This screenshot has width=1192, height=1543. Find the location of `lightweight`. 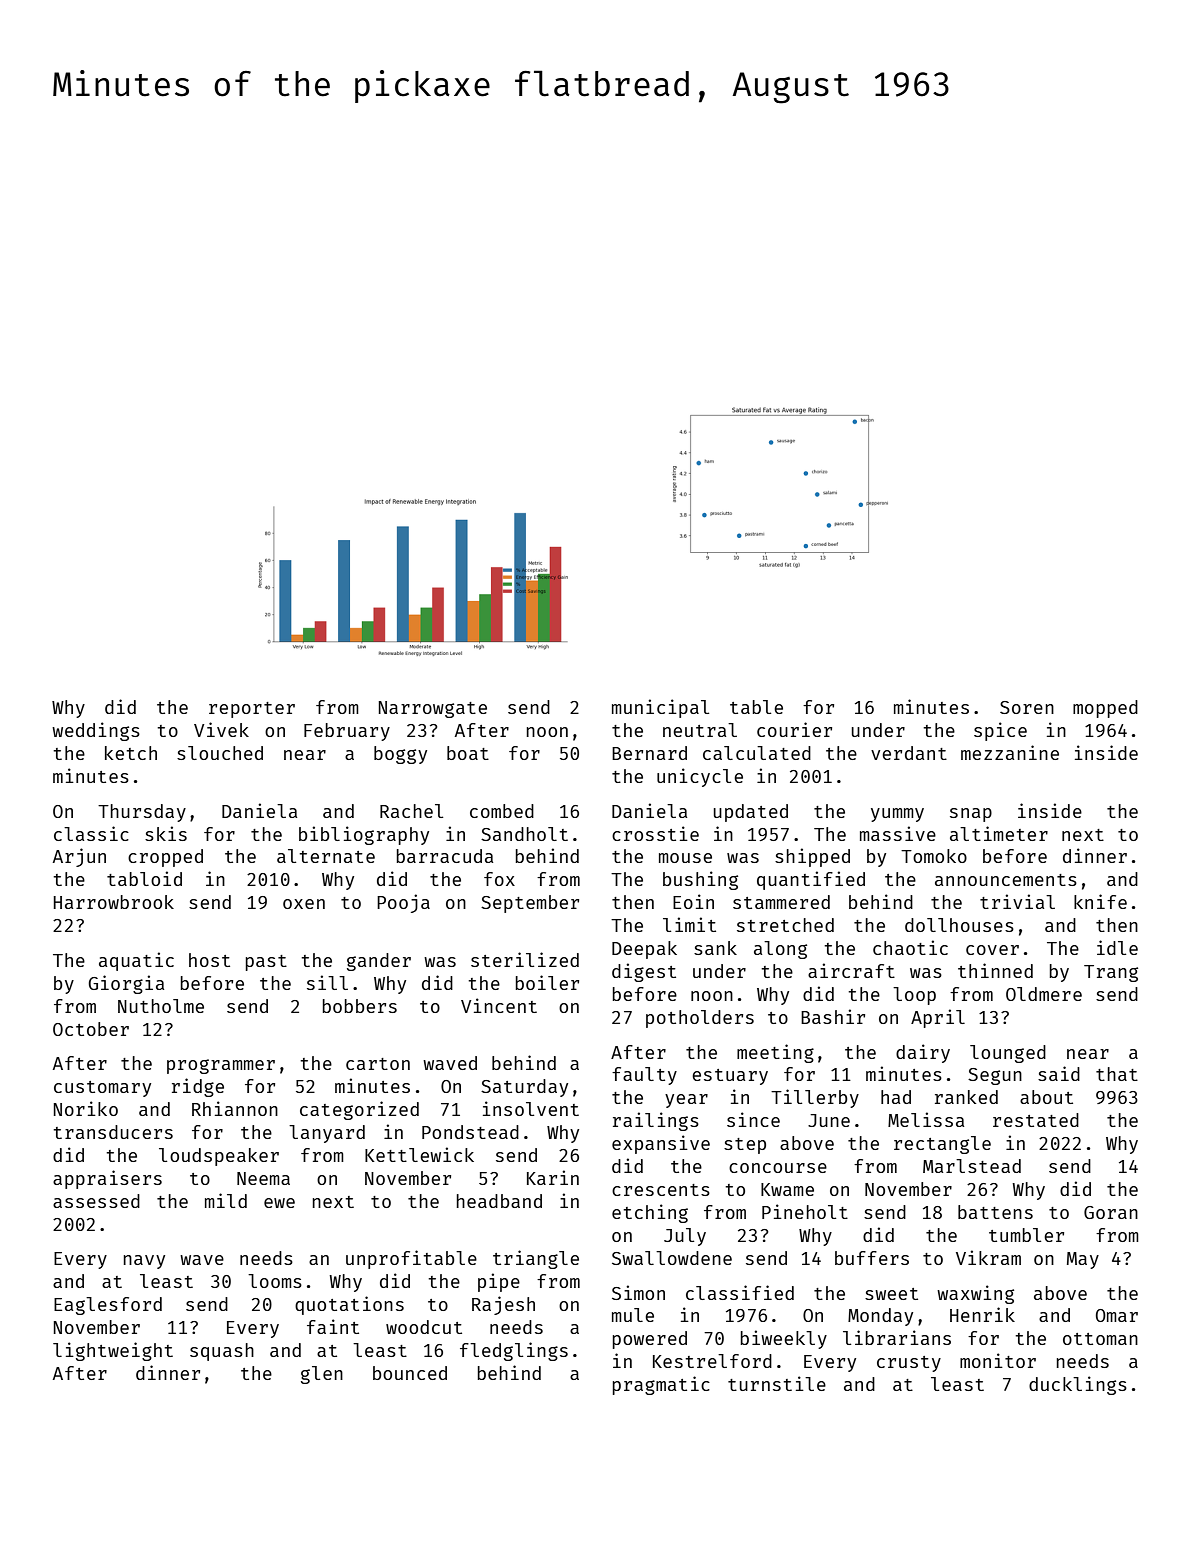

lightweight is located at coordinates (113, 1351).
